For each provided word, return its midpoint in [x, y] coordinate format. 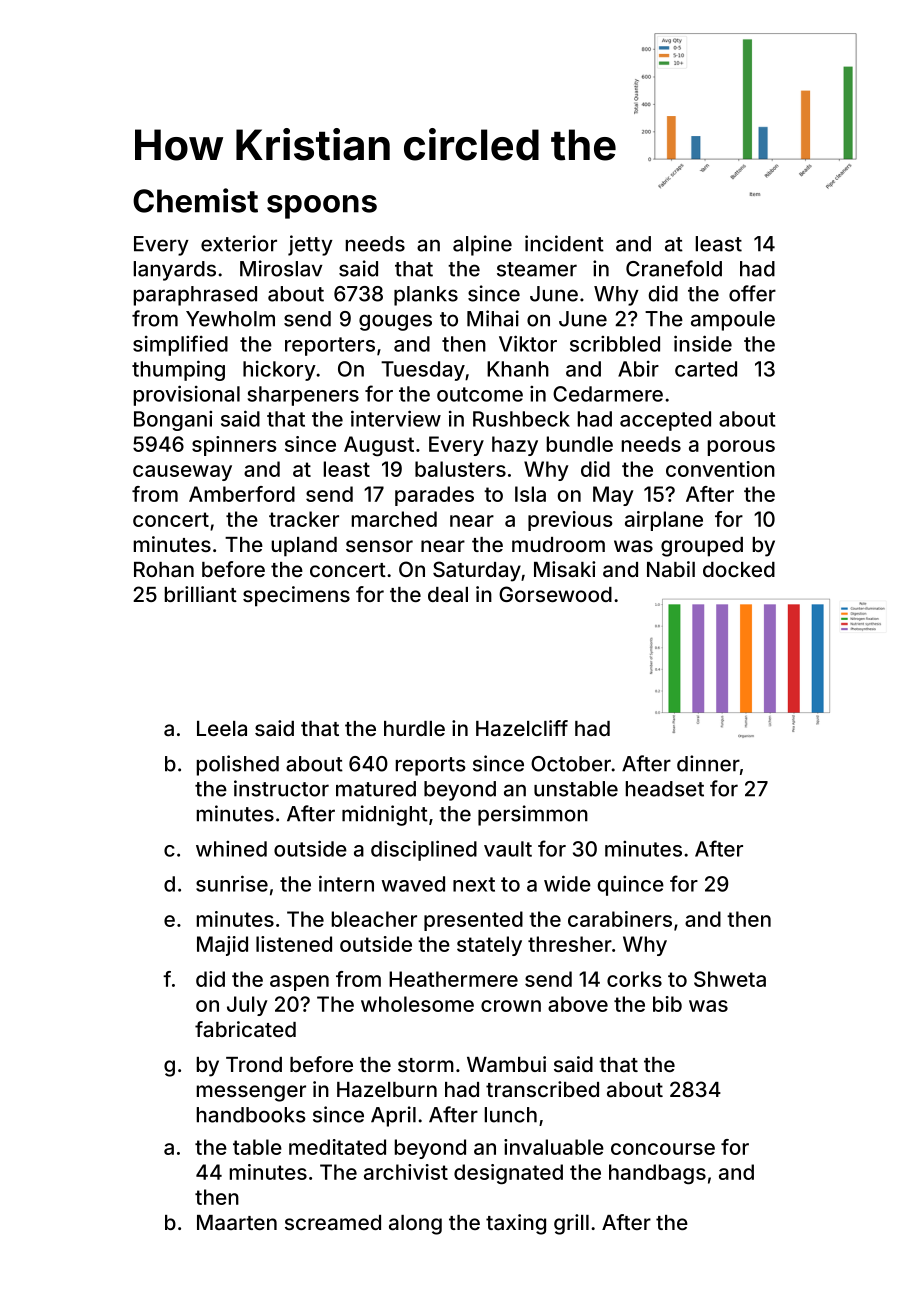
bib [667, 1004]
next [474, 884]
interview [396, 418]
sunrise [232, 883]
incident [564, 243]
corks [634, 979]
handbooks [251, 1115]
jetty [310, 245]
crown [511, 1006]
